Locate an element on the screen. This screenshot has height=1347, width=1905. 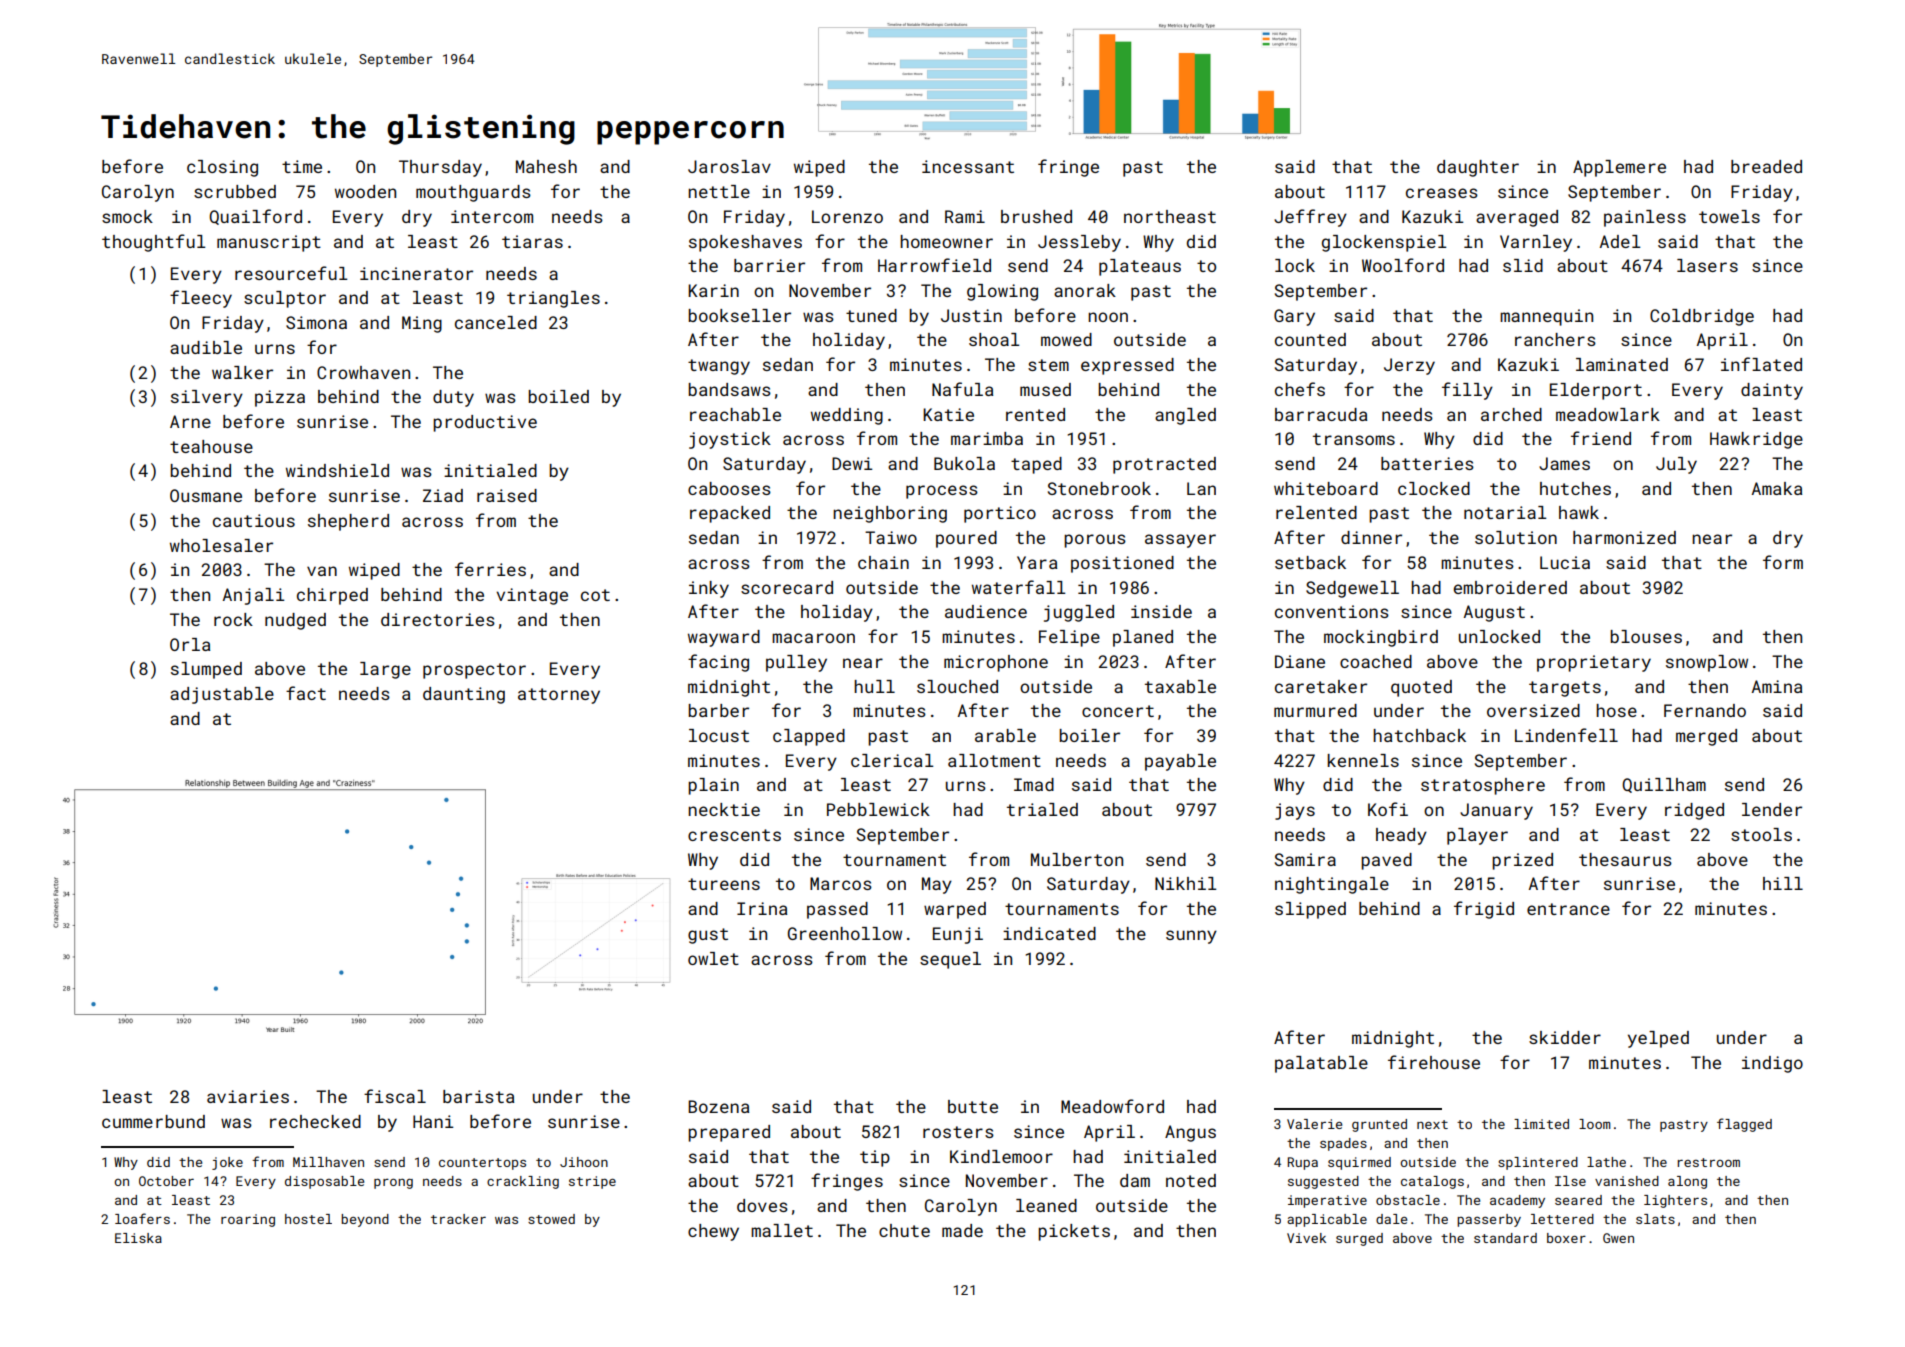
cummerbund is located at coordinates (153, 1121).
